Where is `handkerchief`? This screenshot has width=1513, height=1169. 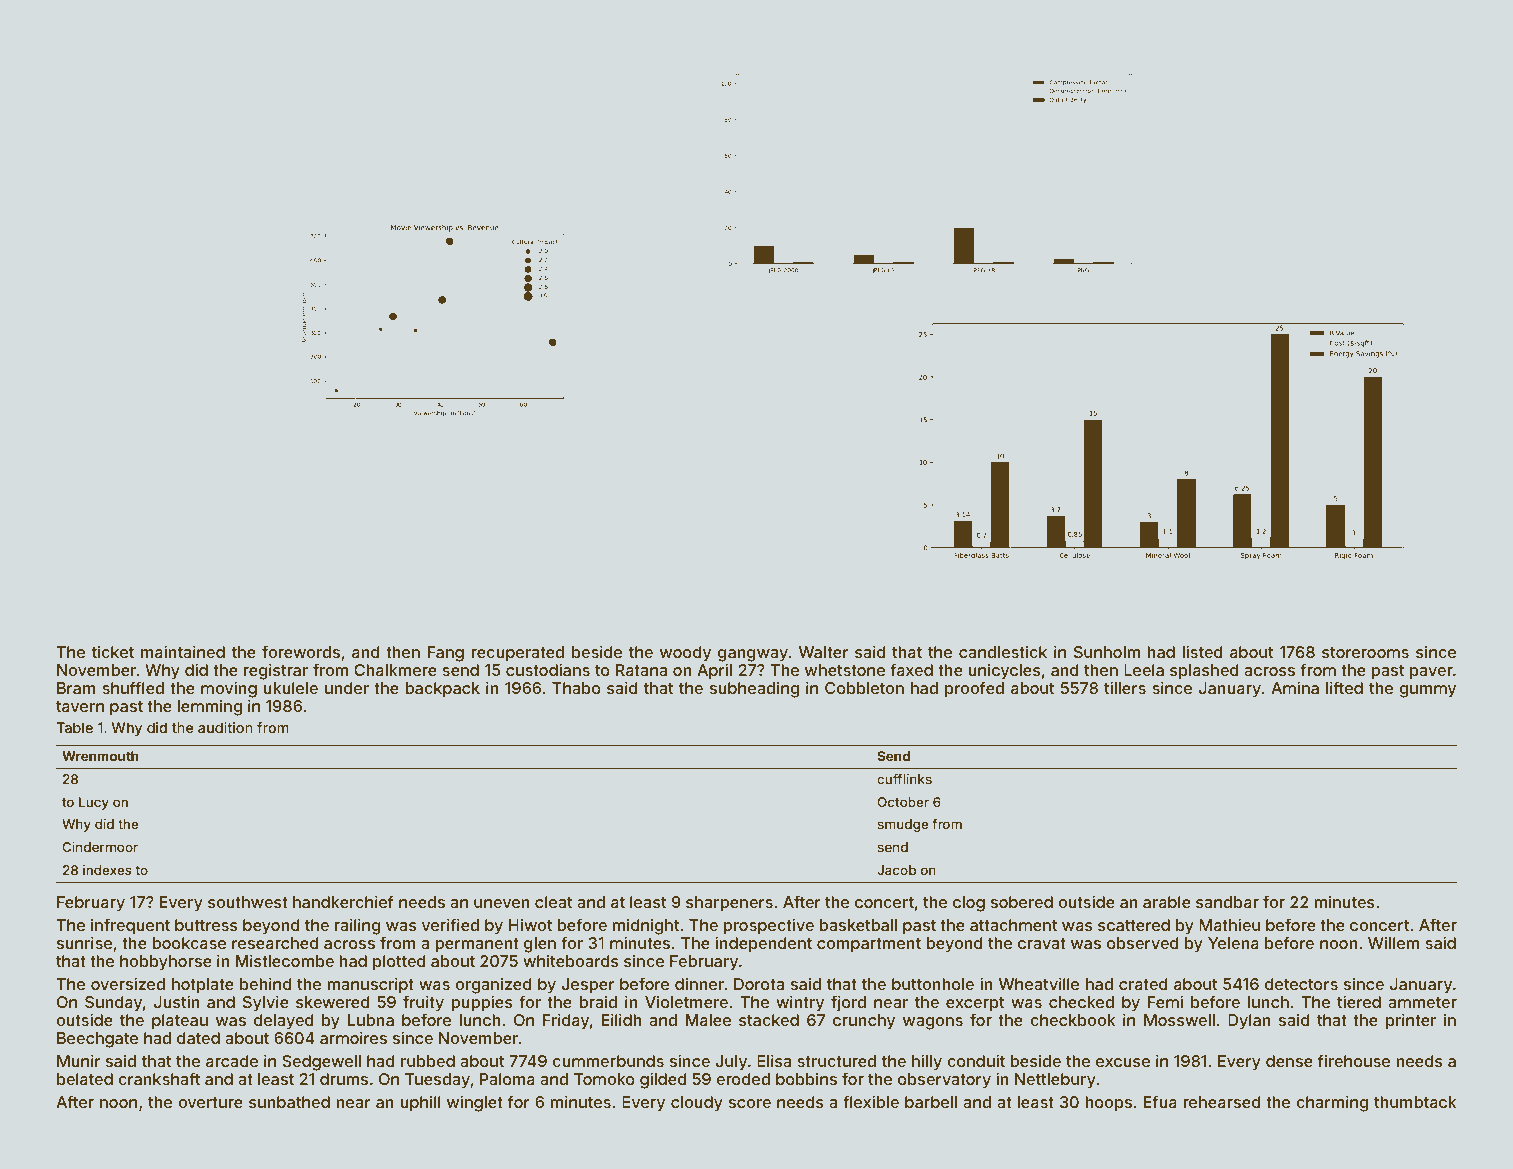
handkerchief is located at coordinates (343, 901).
